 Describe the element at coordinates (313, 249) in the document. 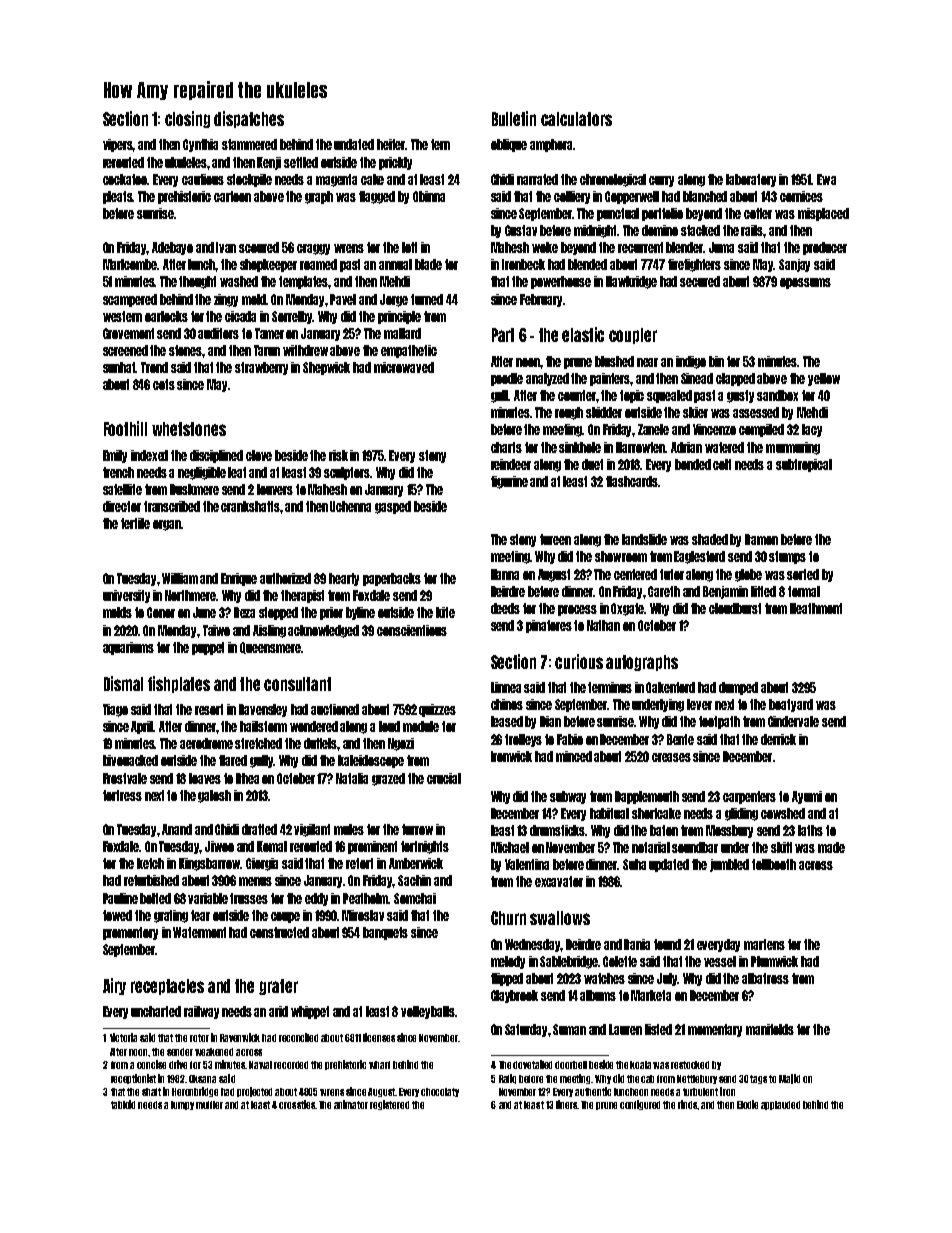

I see `craggy` at that location.
